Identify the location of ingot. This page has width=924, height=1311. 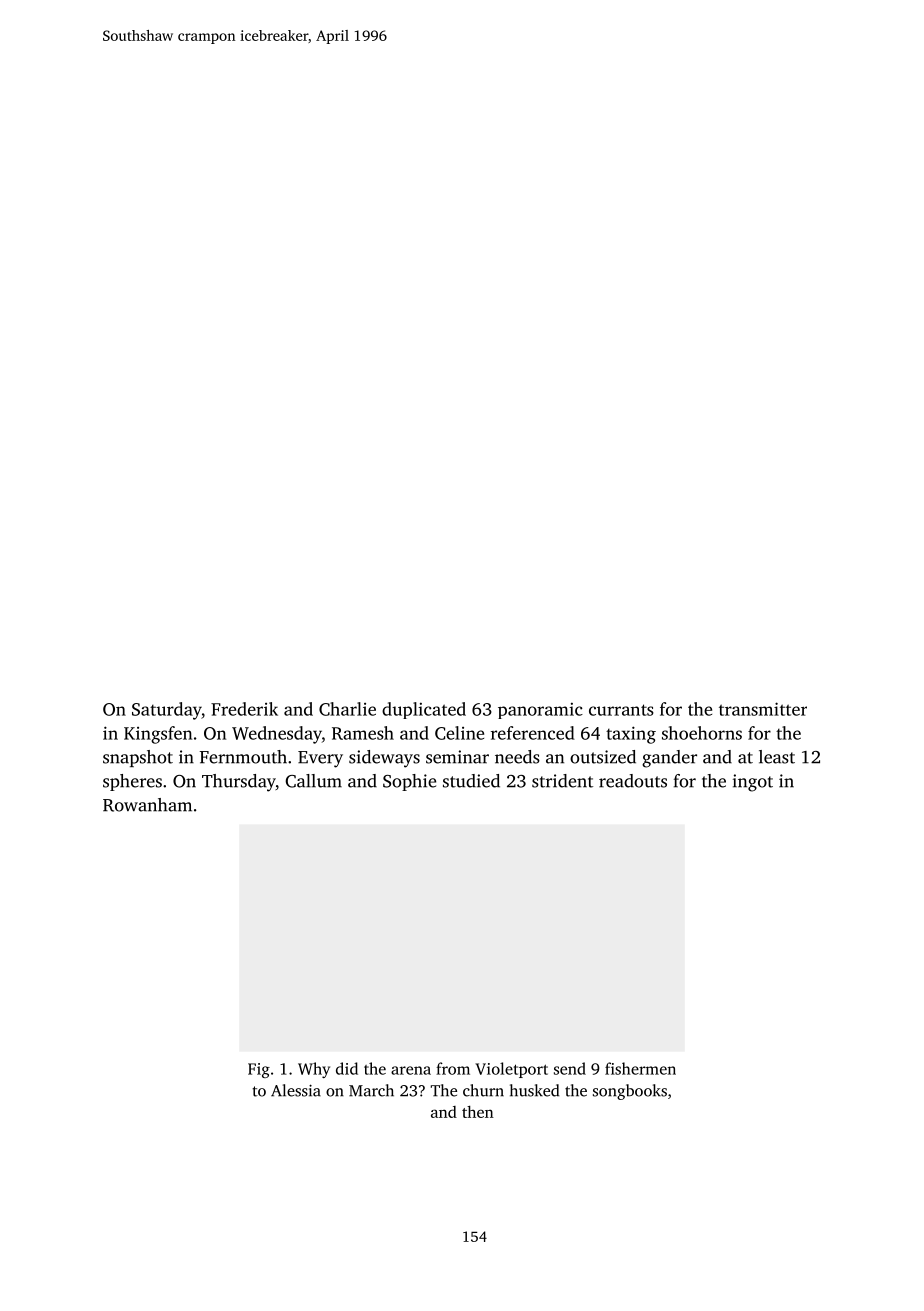
(753, 783).
